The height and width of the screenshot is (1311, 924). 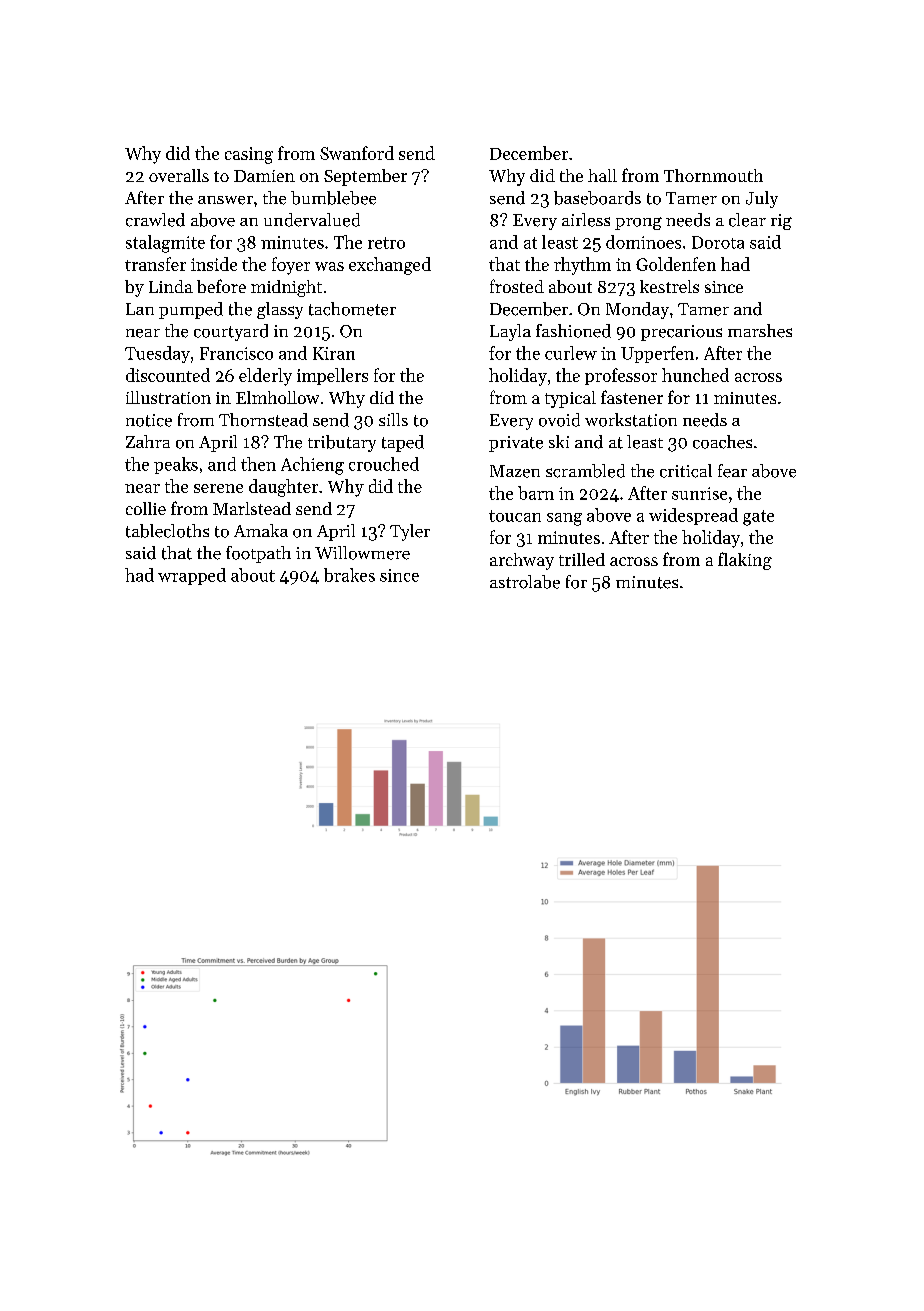 What do you see at coordinates (393, 419) in the screenshot?
I see `sills` at bounding box center [393, 419].
